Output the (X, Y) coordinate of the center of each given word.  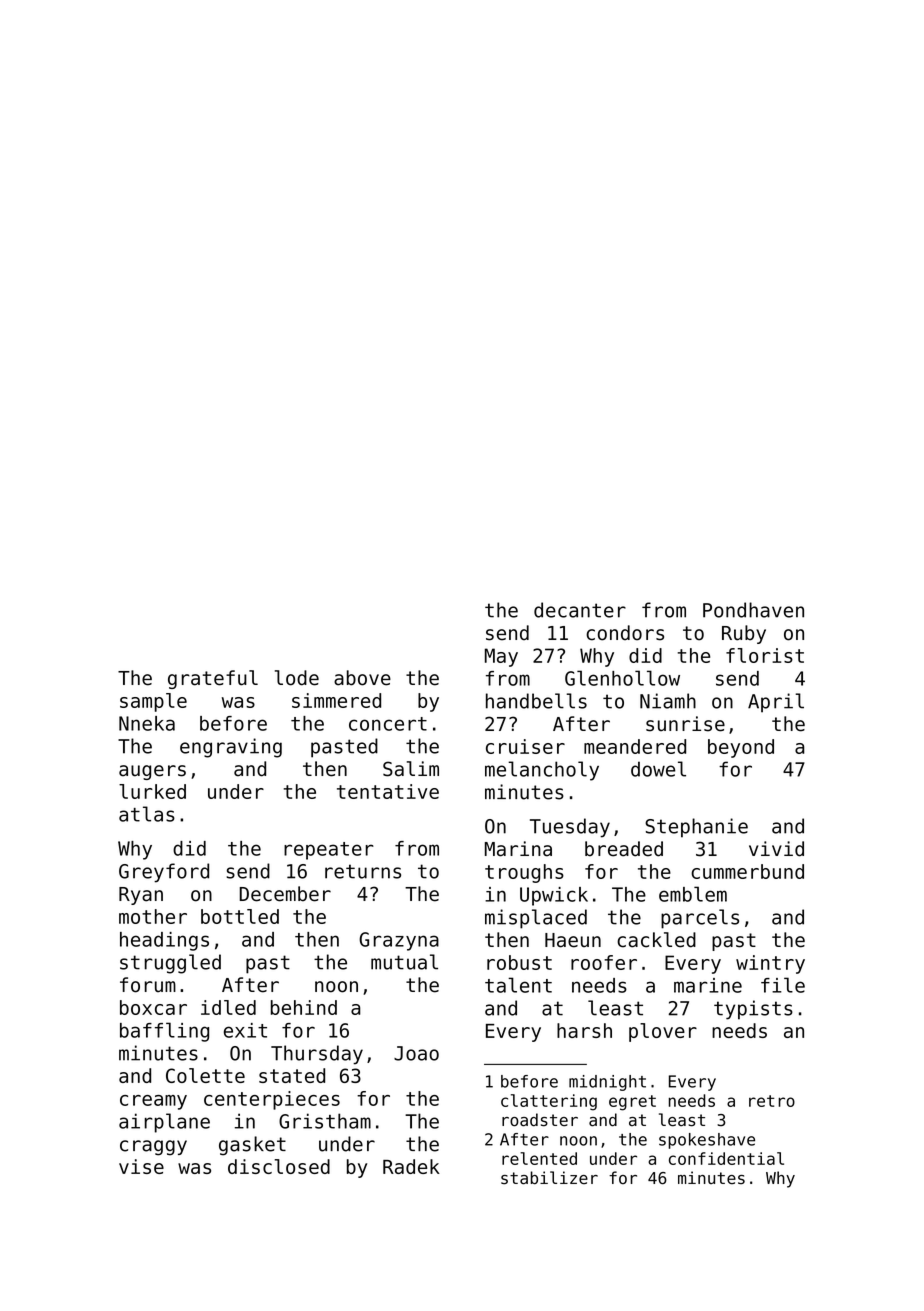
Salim (411, 769)
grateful (213, 679)
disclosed (279, 1166)
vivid (776, 849)
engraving (231, 748)
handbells (536, 701)
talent (518, 985)
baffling (164, 1032)
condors (625, 633)
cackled (656, 940)
